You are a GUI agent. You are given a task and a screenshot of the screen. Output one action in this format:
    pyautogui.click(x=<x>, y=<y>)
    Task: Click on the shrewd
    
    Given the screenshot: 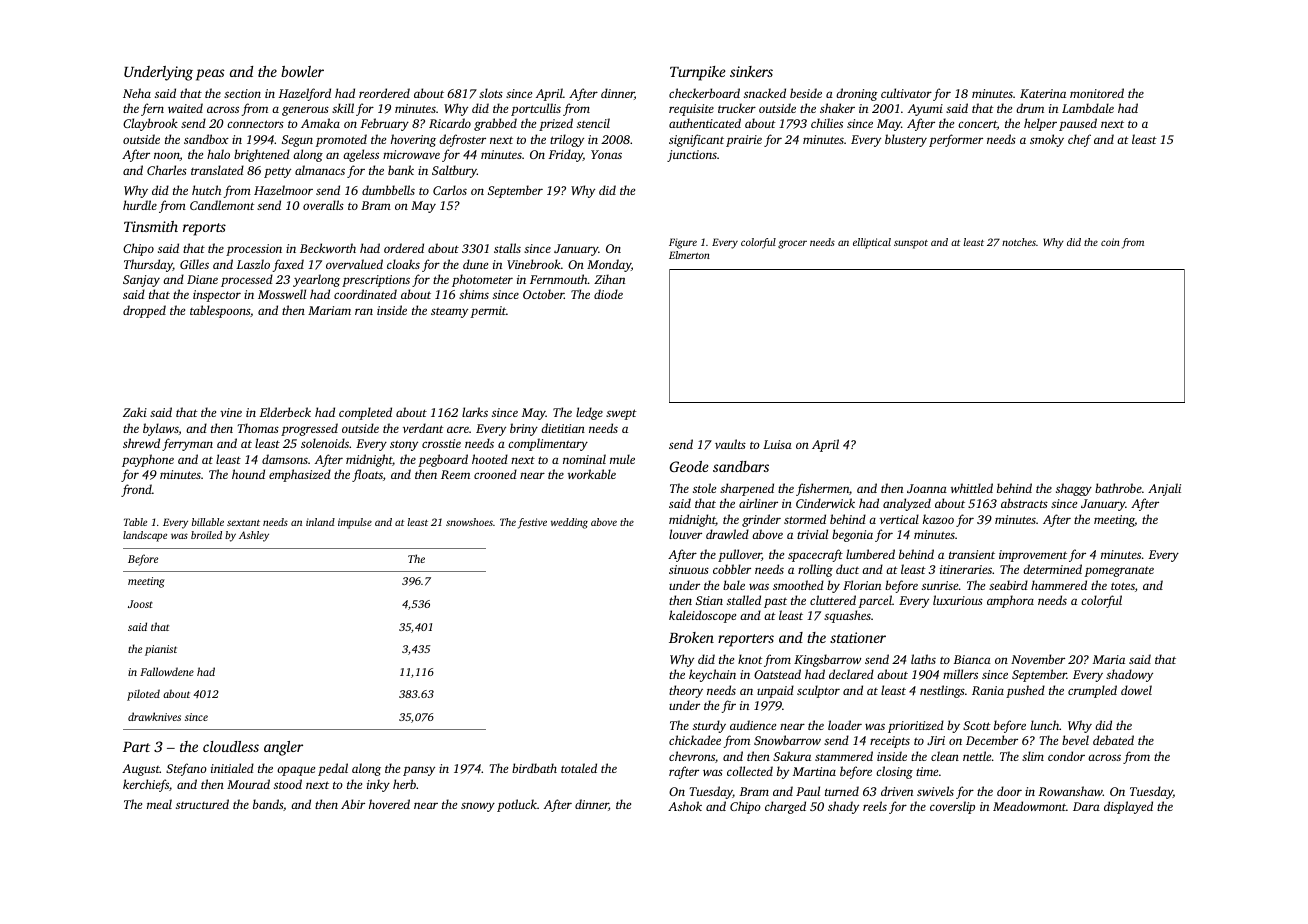 What is the action you would take?
    pyautogui.click(x=141, y=443)
